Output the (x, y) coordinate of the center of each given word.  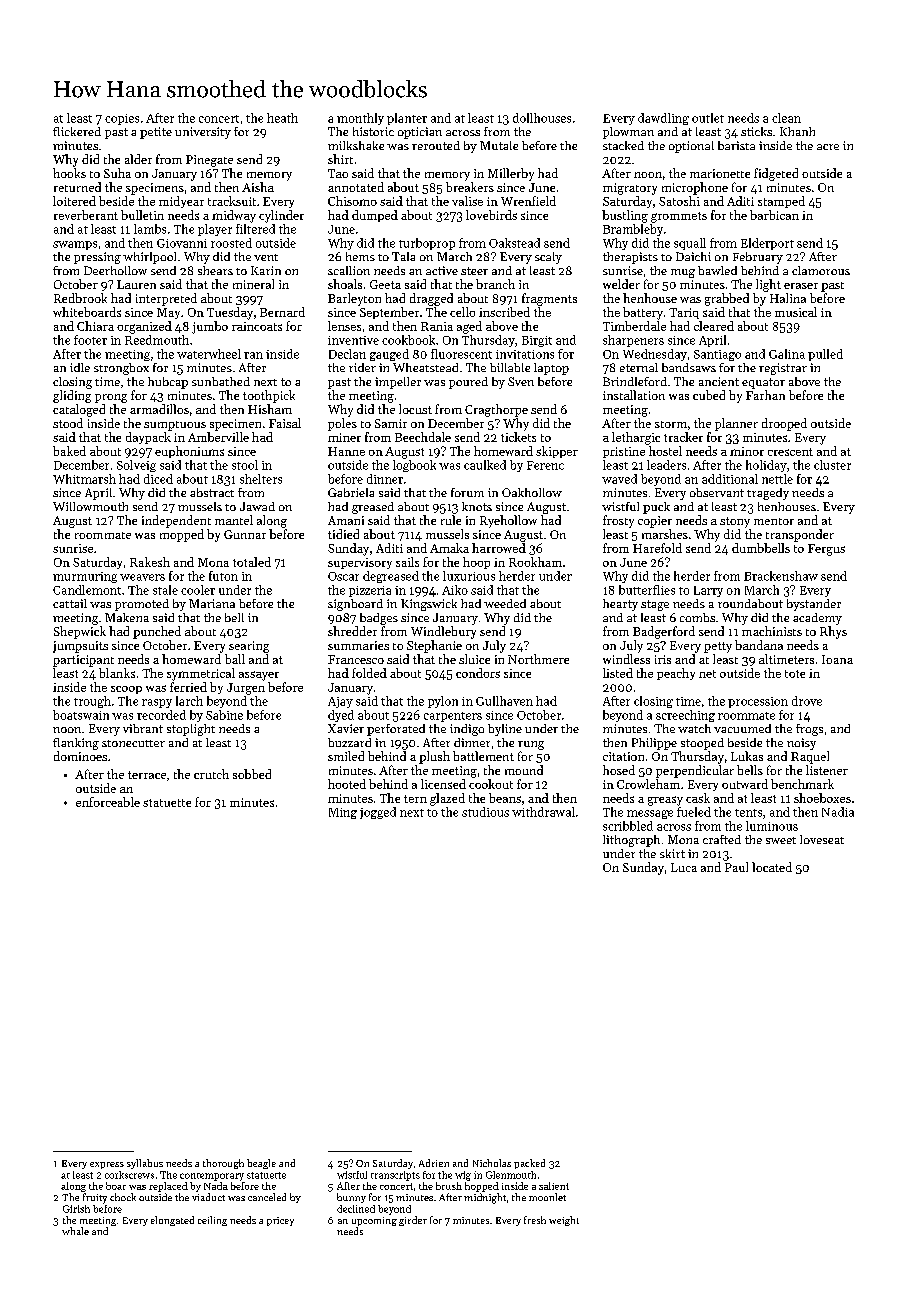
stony (735, 522)
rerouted (436, 145)
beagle (261, 1164)
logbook (414, 466)
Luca (684, 867)
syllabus (145, 1164)
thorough (223, 1164)
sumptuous (175, 426)
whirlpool (149, 258)
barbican (774, 215)
